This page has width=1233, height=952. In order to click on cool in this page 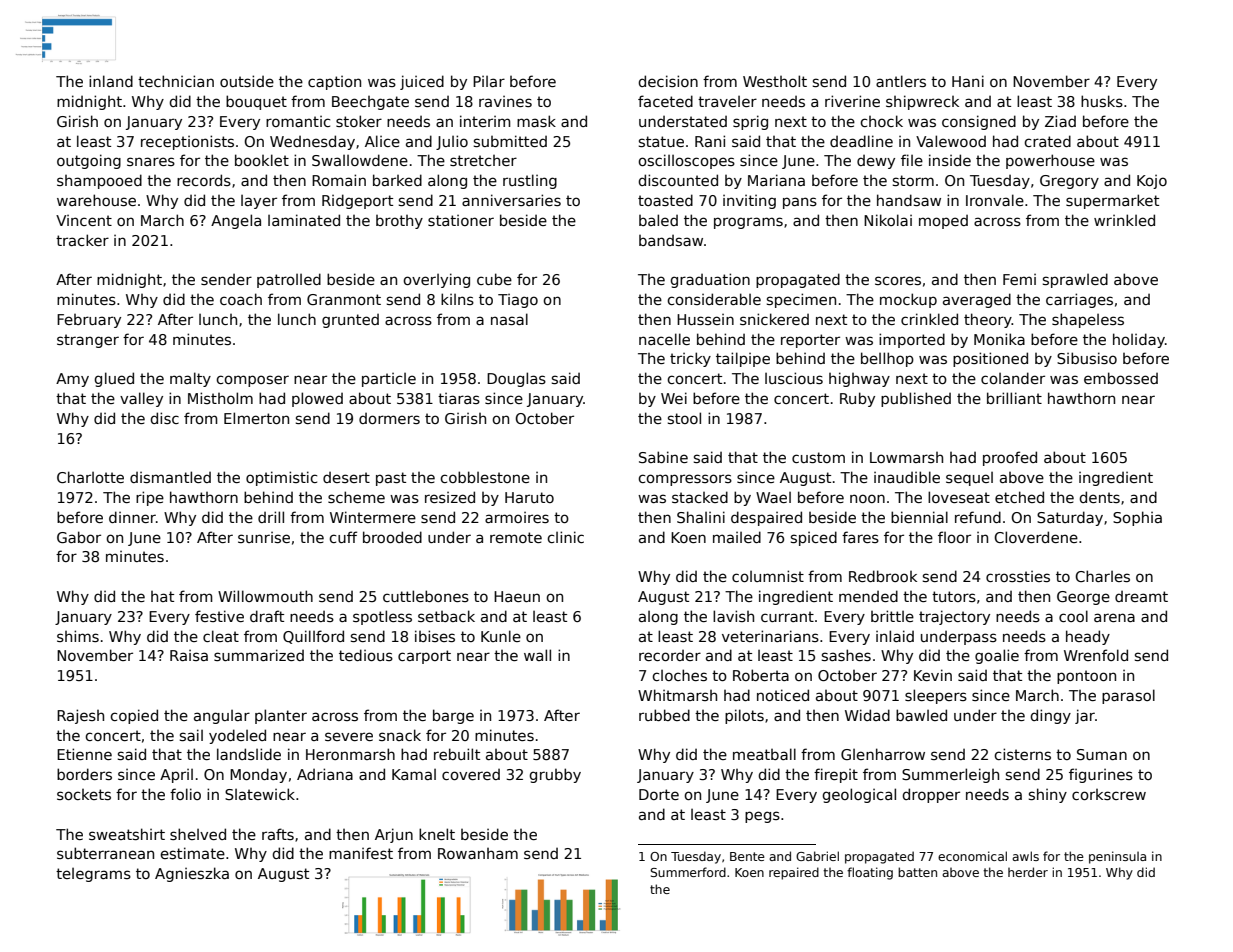, I will do `click(1073, 616)`.
